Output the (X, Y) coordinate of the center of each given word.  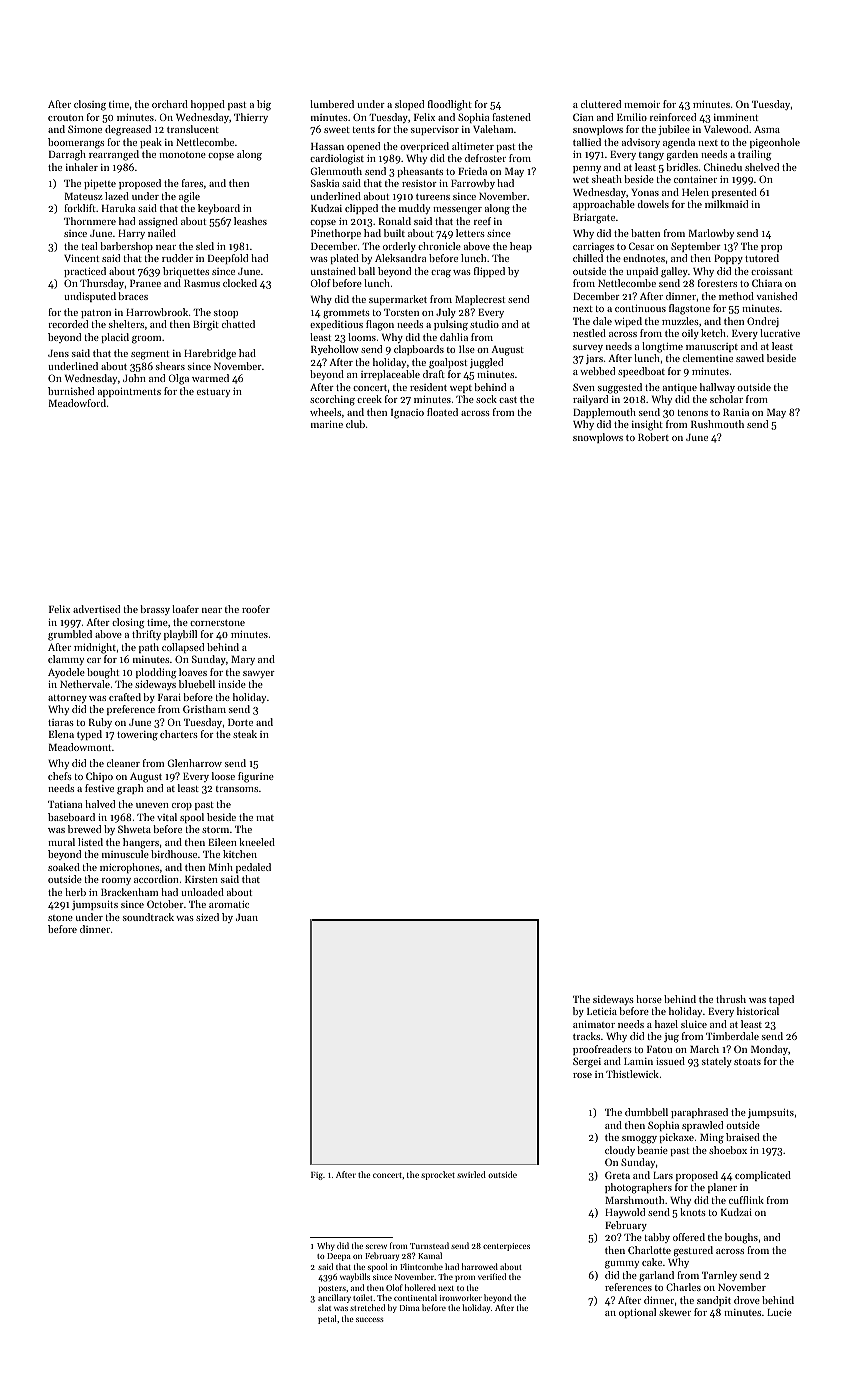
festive (99, 788)
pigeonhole (775, 143)
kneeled (257, 842)
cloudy (620, 1151)
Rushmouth (717, 424)
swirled (471, 1174)
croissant (772, 271)
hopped (208, 105)
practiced (85, 272)
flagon (380, 325)
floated (442, 412)
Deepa (339, 1257)
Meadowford (77, 403)
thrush (731, 999)
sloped (409, 105)
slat (324, 1307)
